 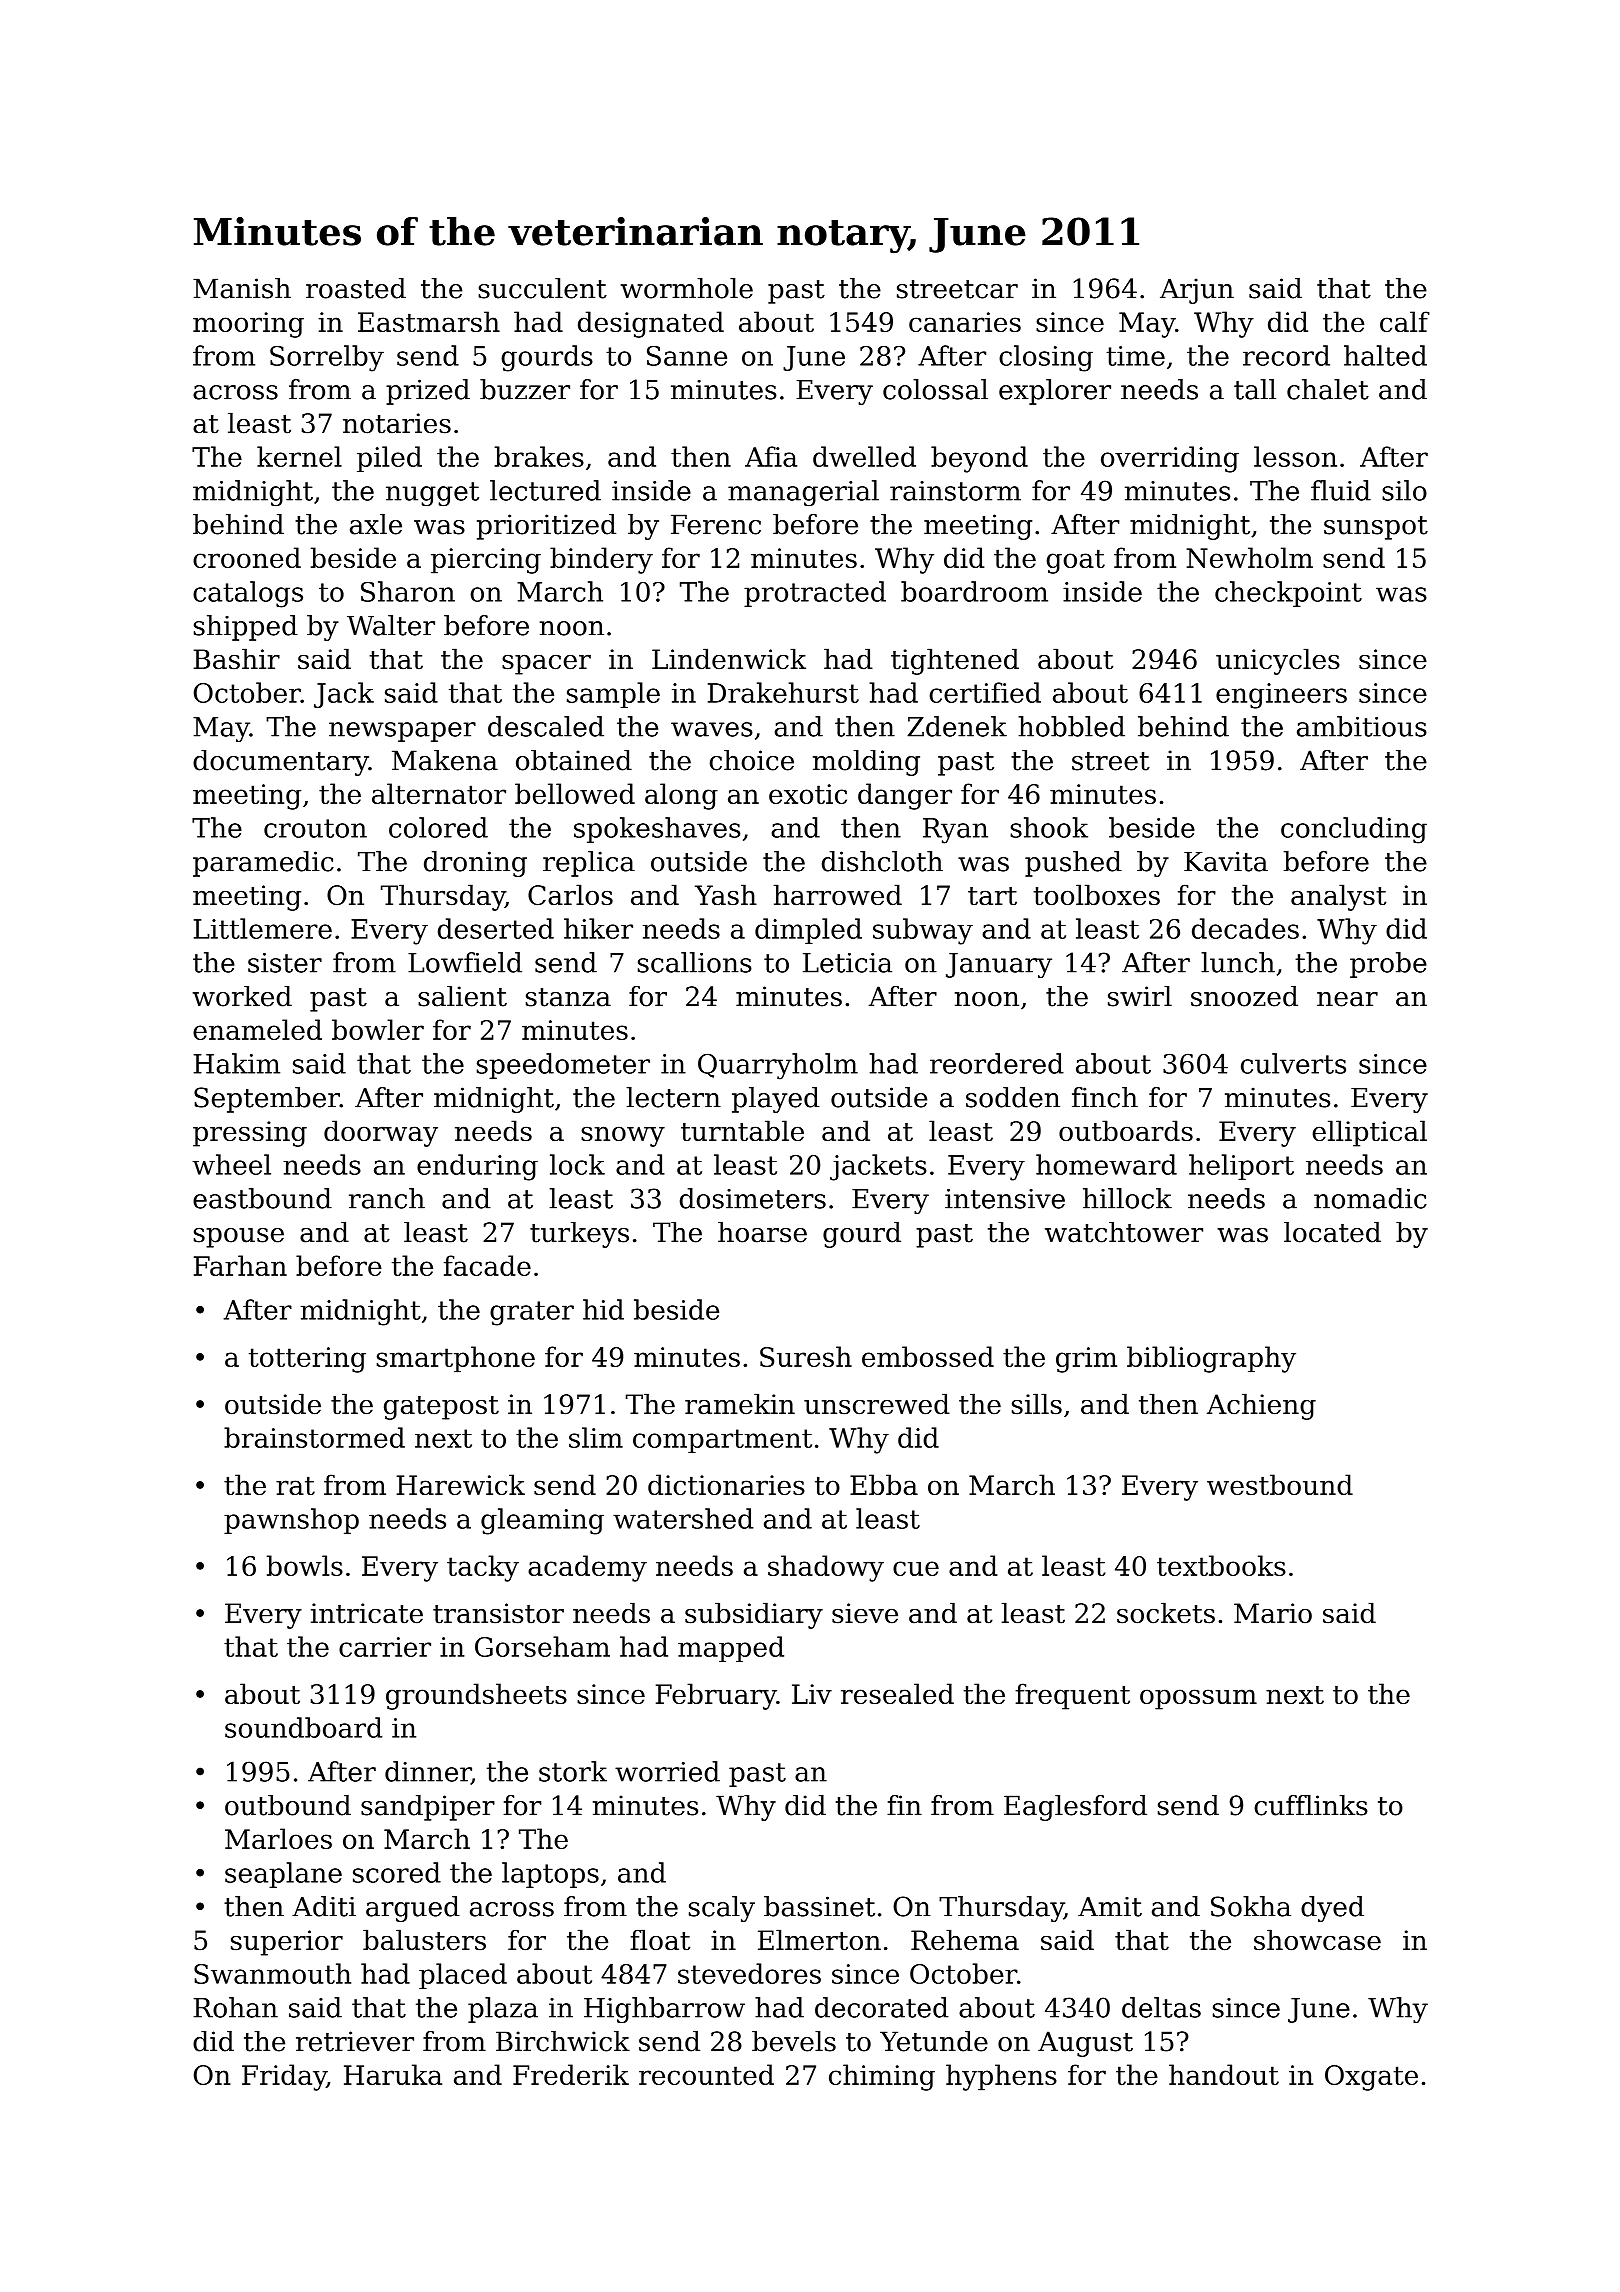 What do you see at coordinates (1170, 459) in the screenshot?
I see `overriding` at bounding box center [1170, 459].
